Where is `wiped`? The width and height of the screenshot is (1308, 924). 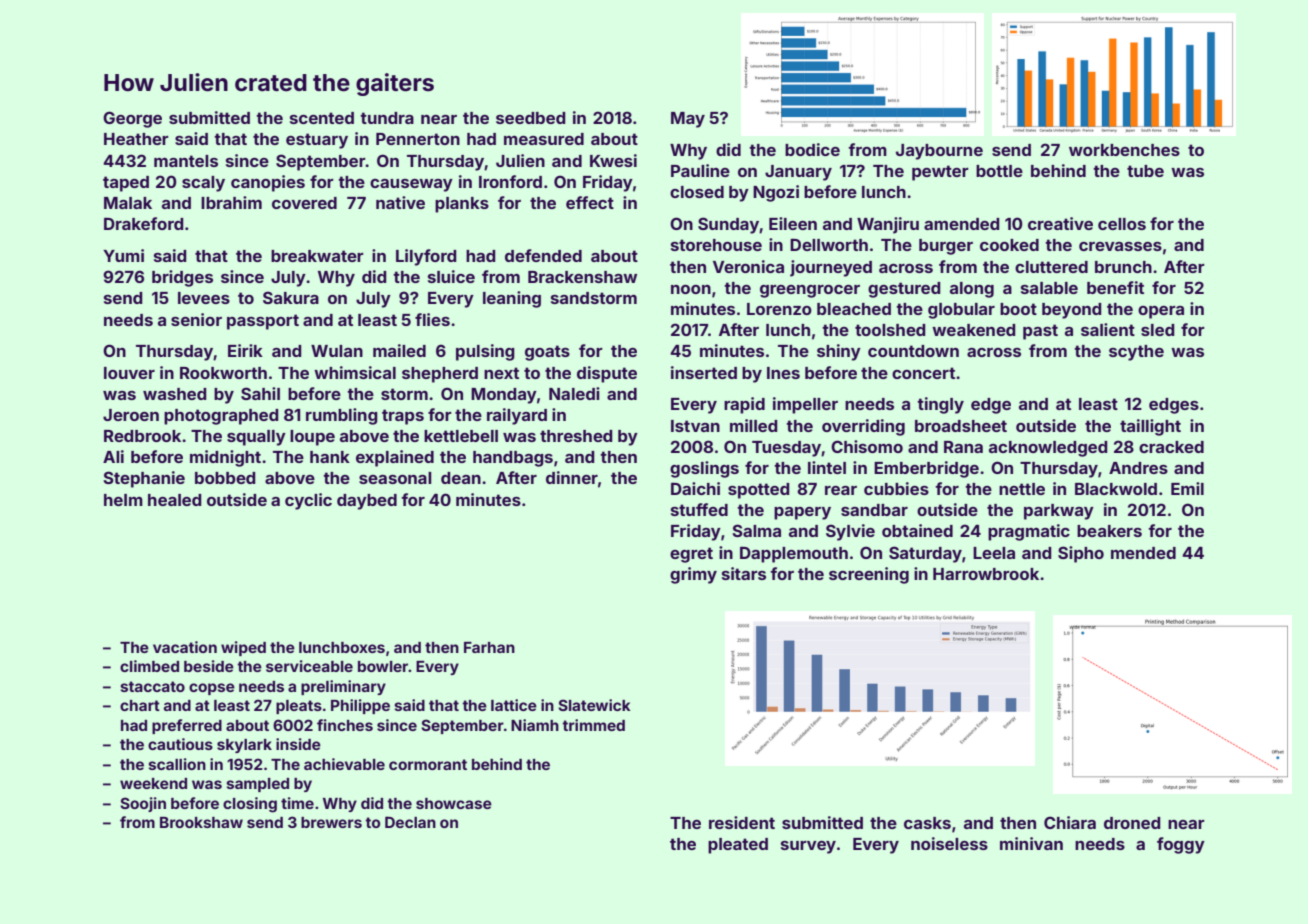 wiped is located at coordinates (243, 648).
